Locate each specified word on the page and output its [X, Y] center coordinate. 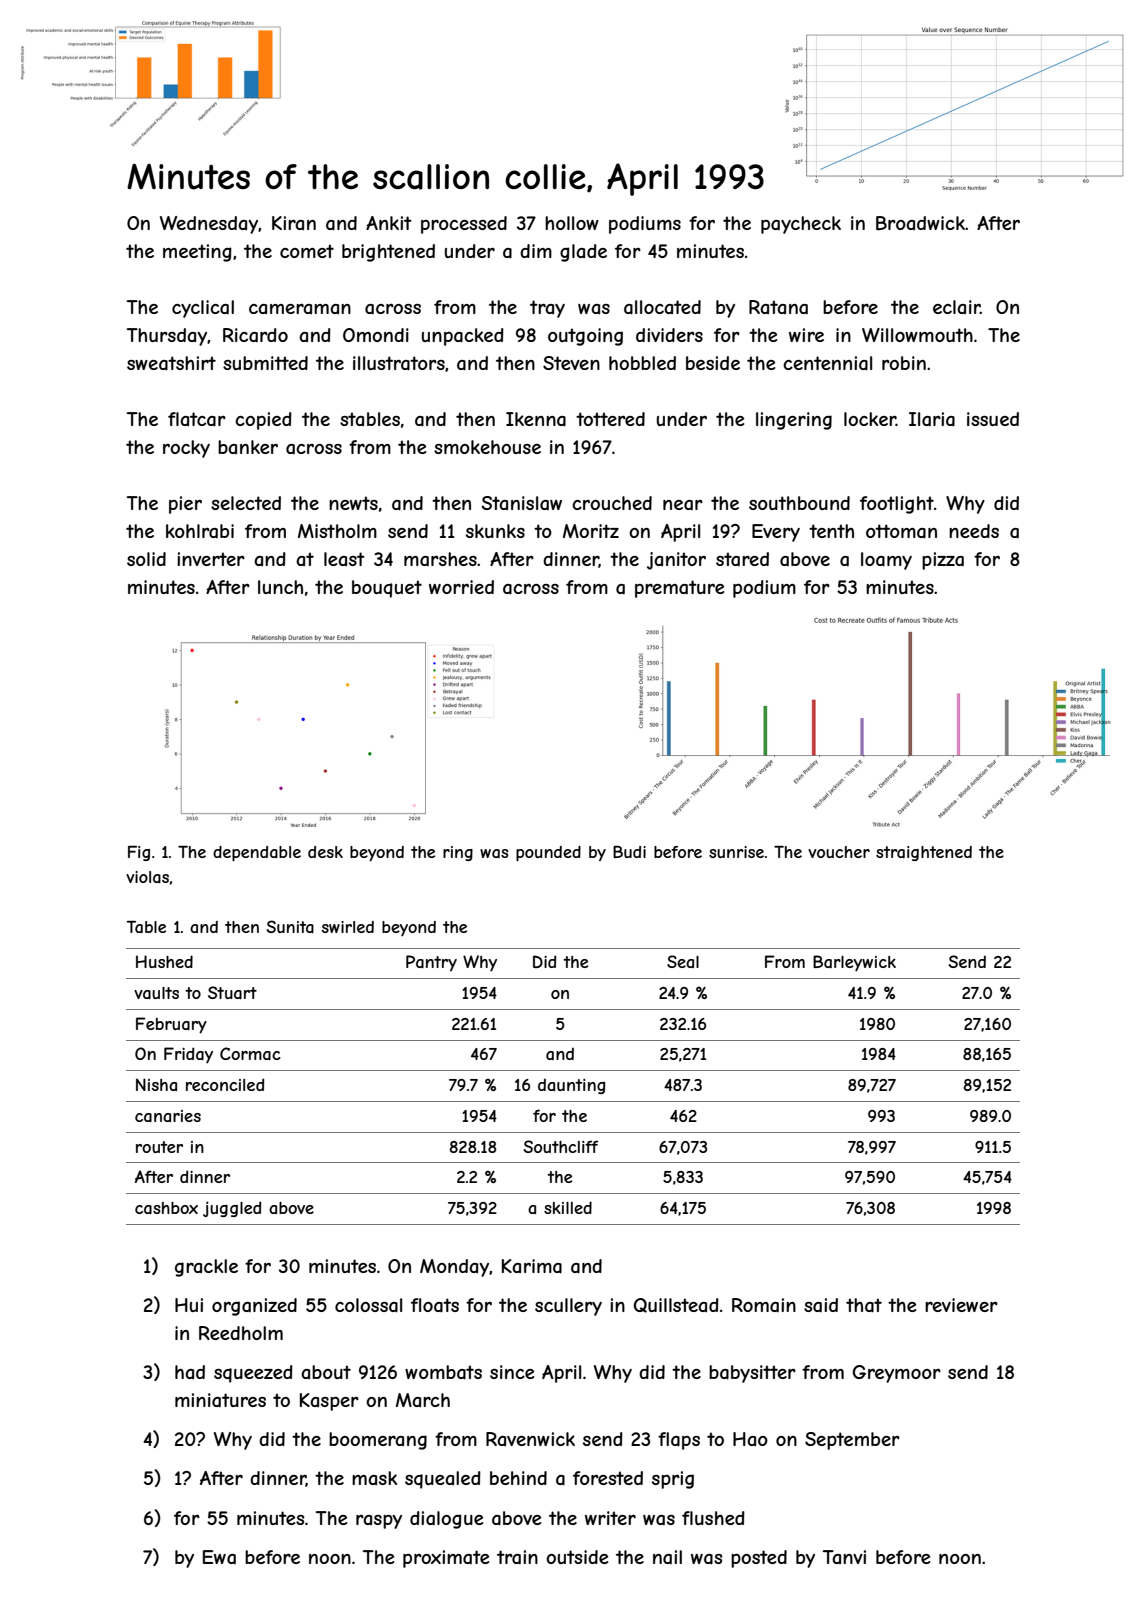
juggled [232, 1209]
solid [146, 559]
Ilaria [932, 419]
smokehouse [487, 447]
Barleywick [854, 963]
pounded [548, 854]
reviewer [961, 1305]
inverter [211, 559]
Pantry [431, 963]
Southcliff [561, 1146]
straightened [924, 853]
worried [461, 587]
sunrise [736, 852]
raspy [379, 1522]
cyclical [203, 309]
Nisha [156, 1084]
